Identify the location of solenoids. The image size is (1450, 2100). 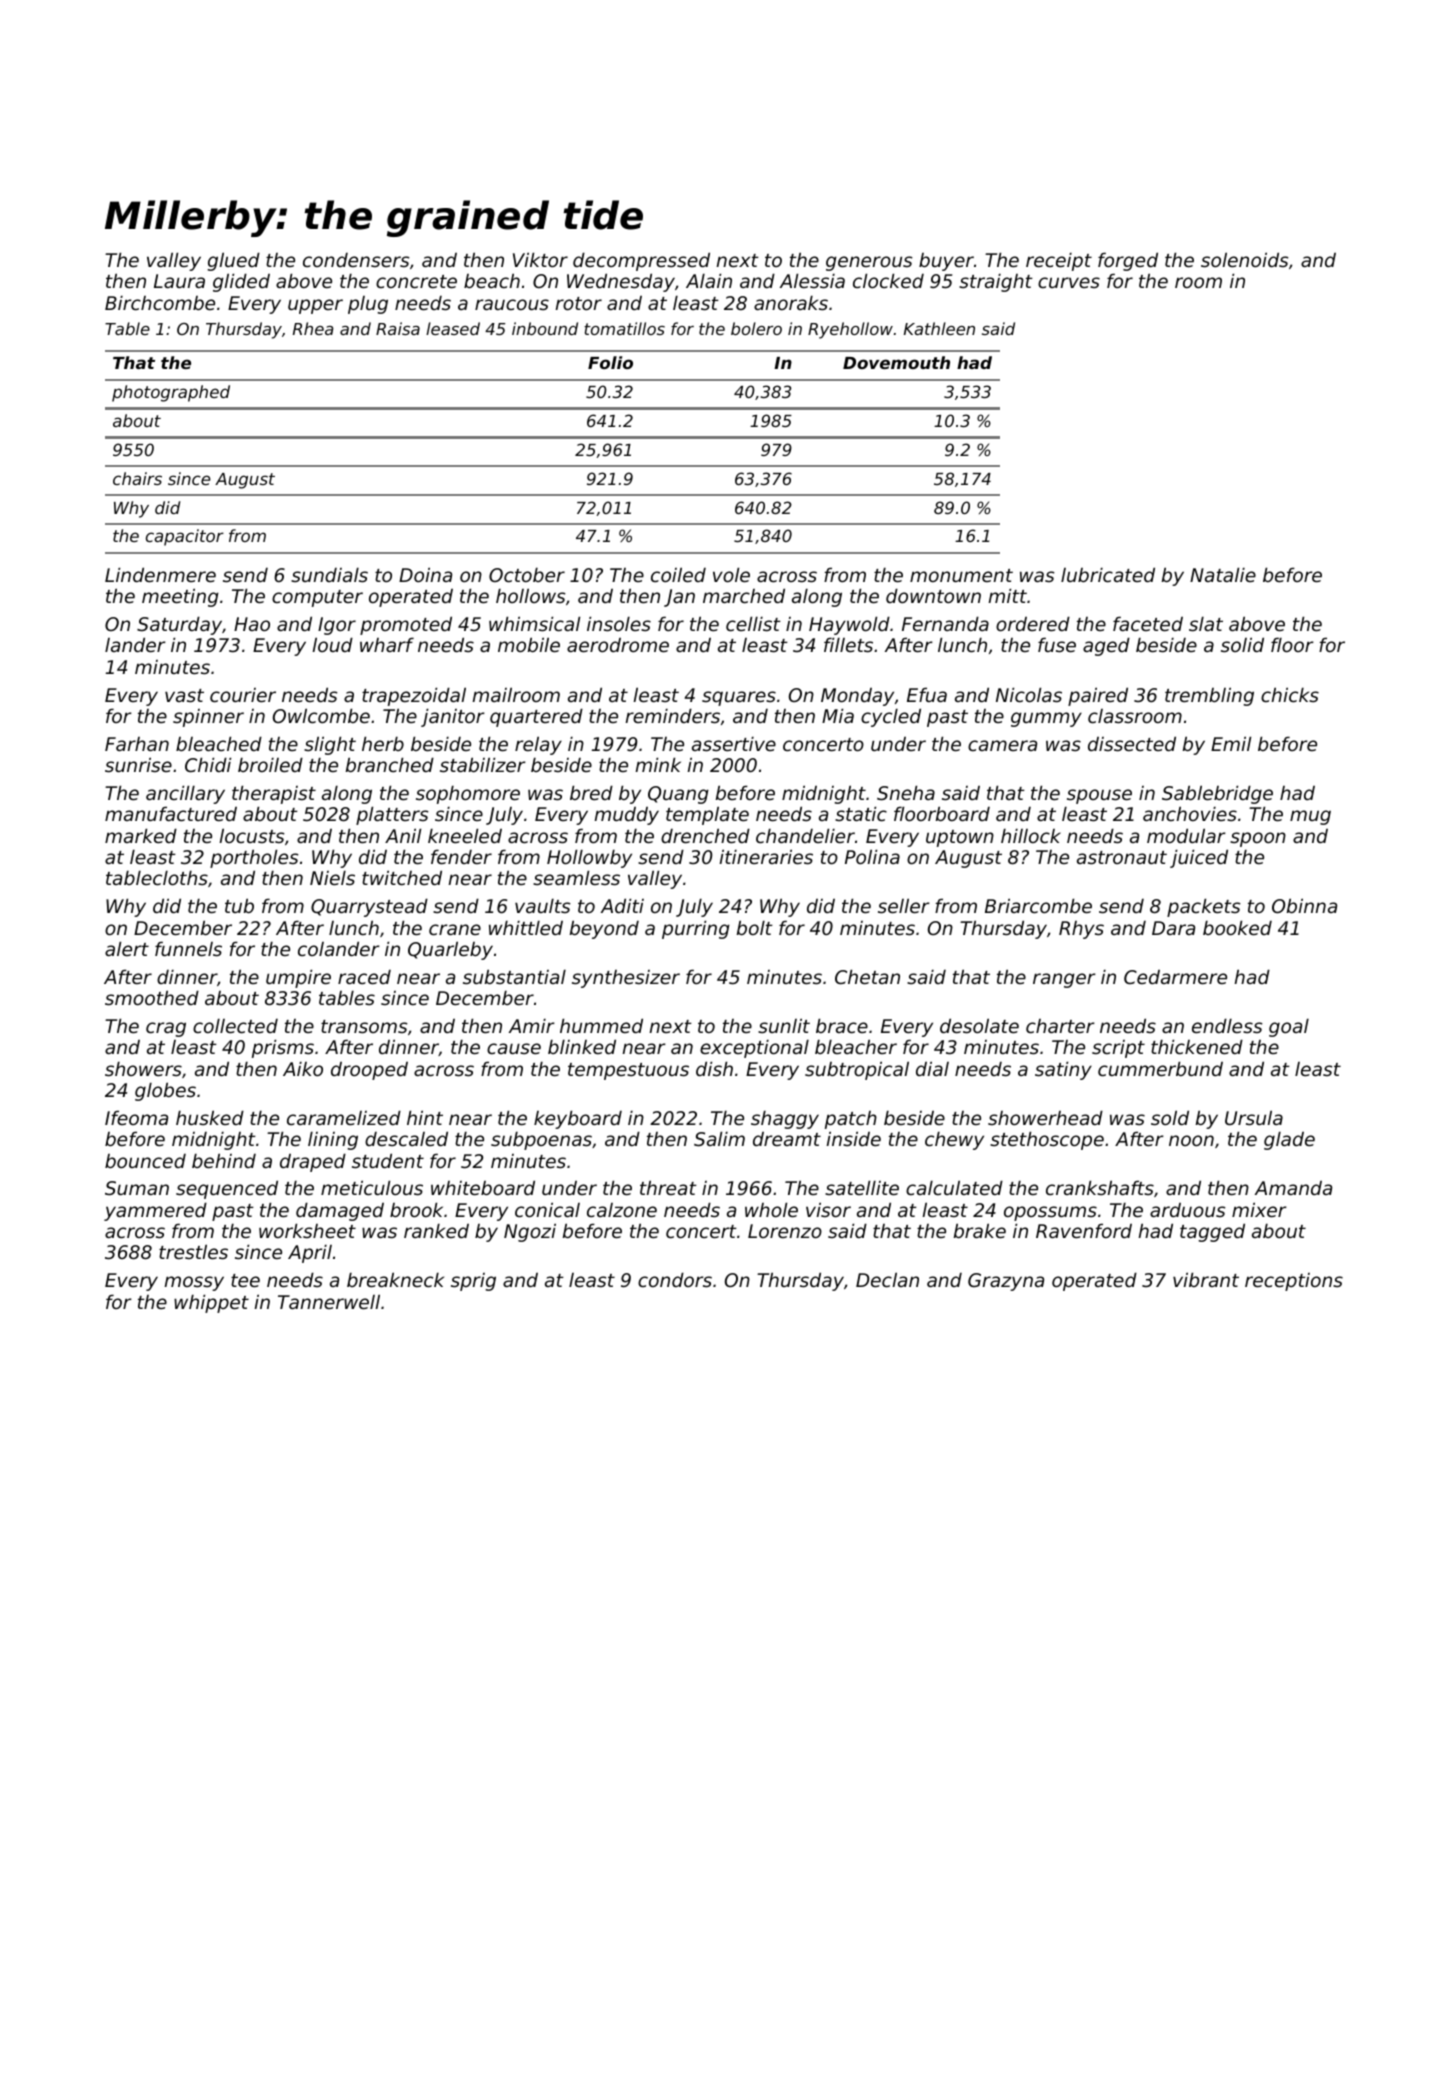
(1245, 259).
